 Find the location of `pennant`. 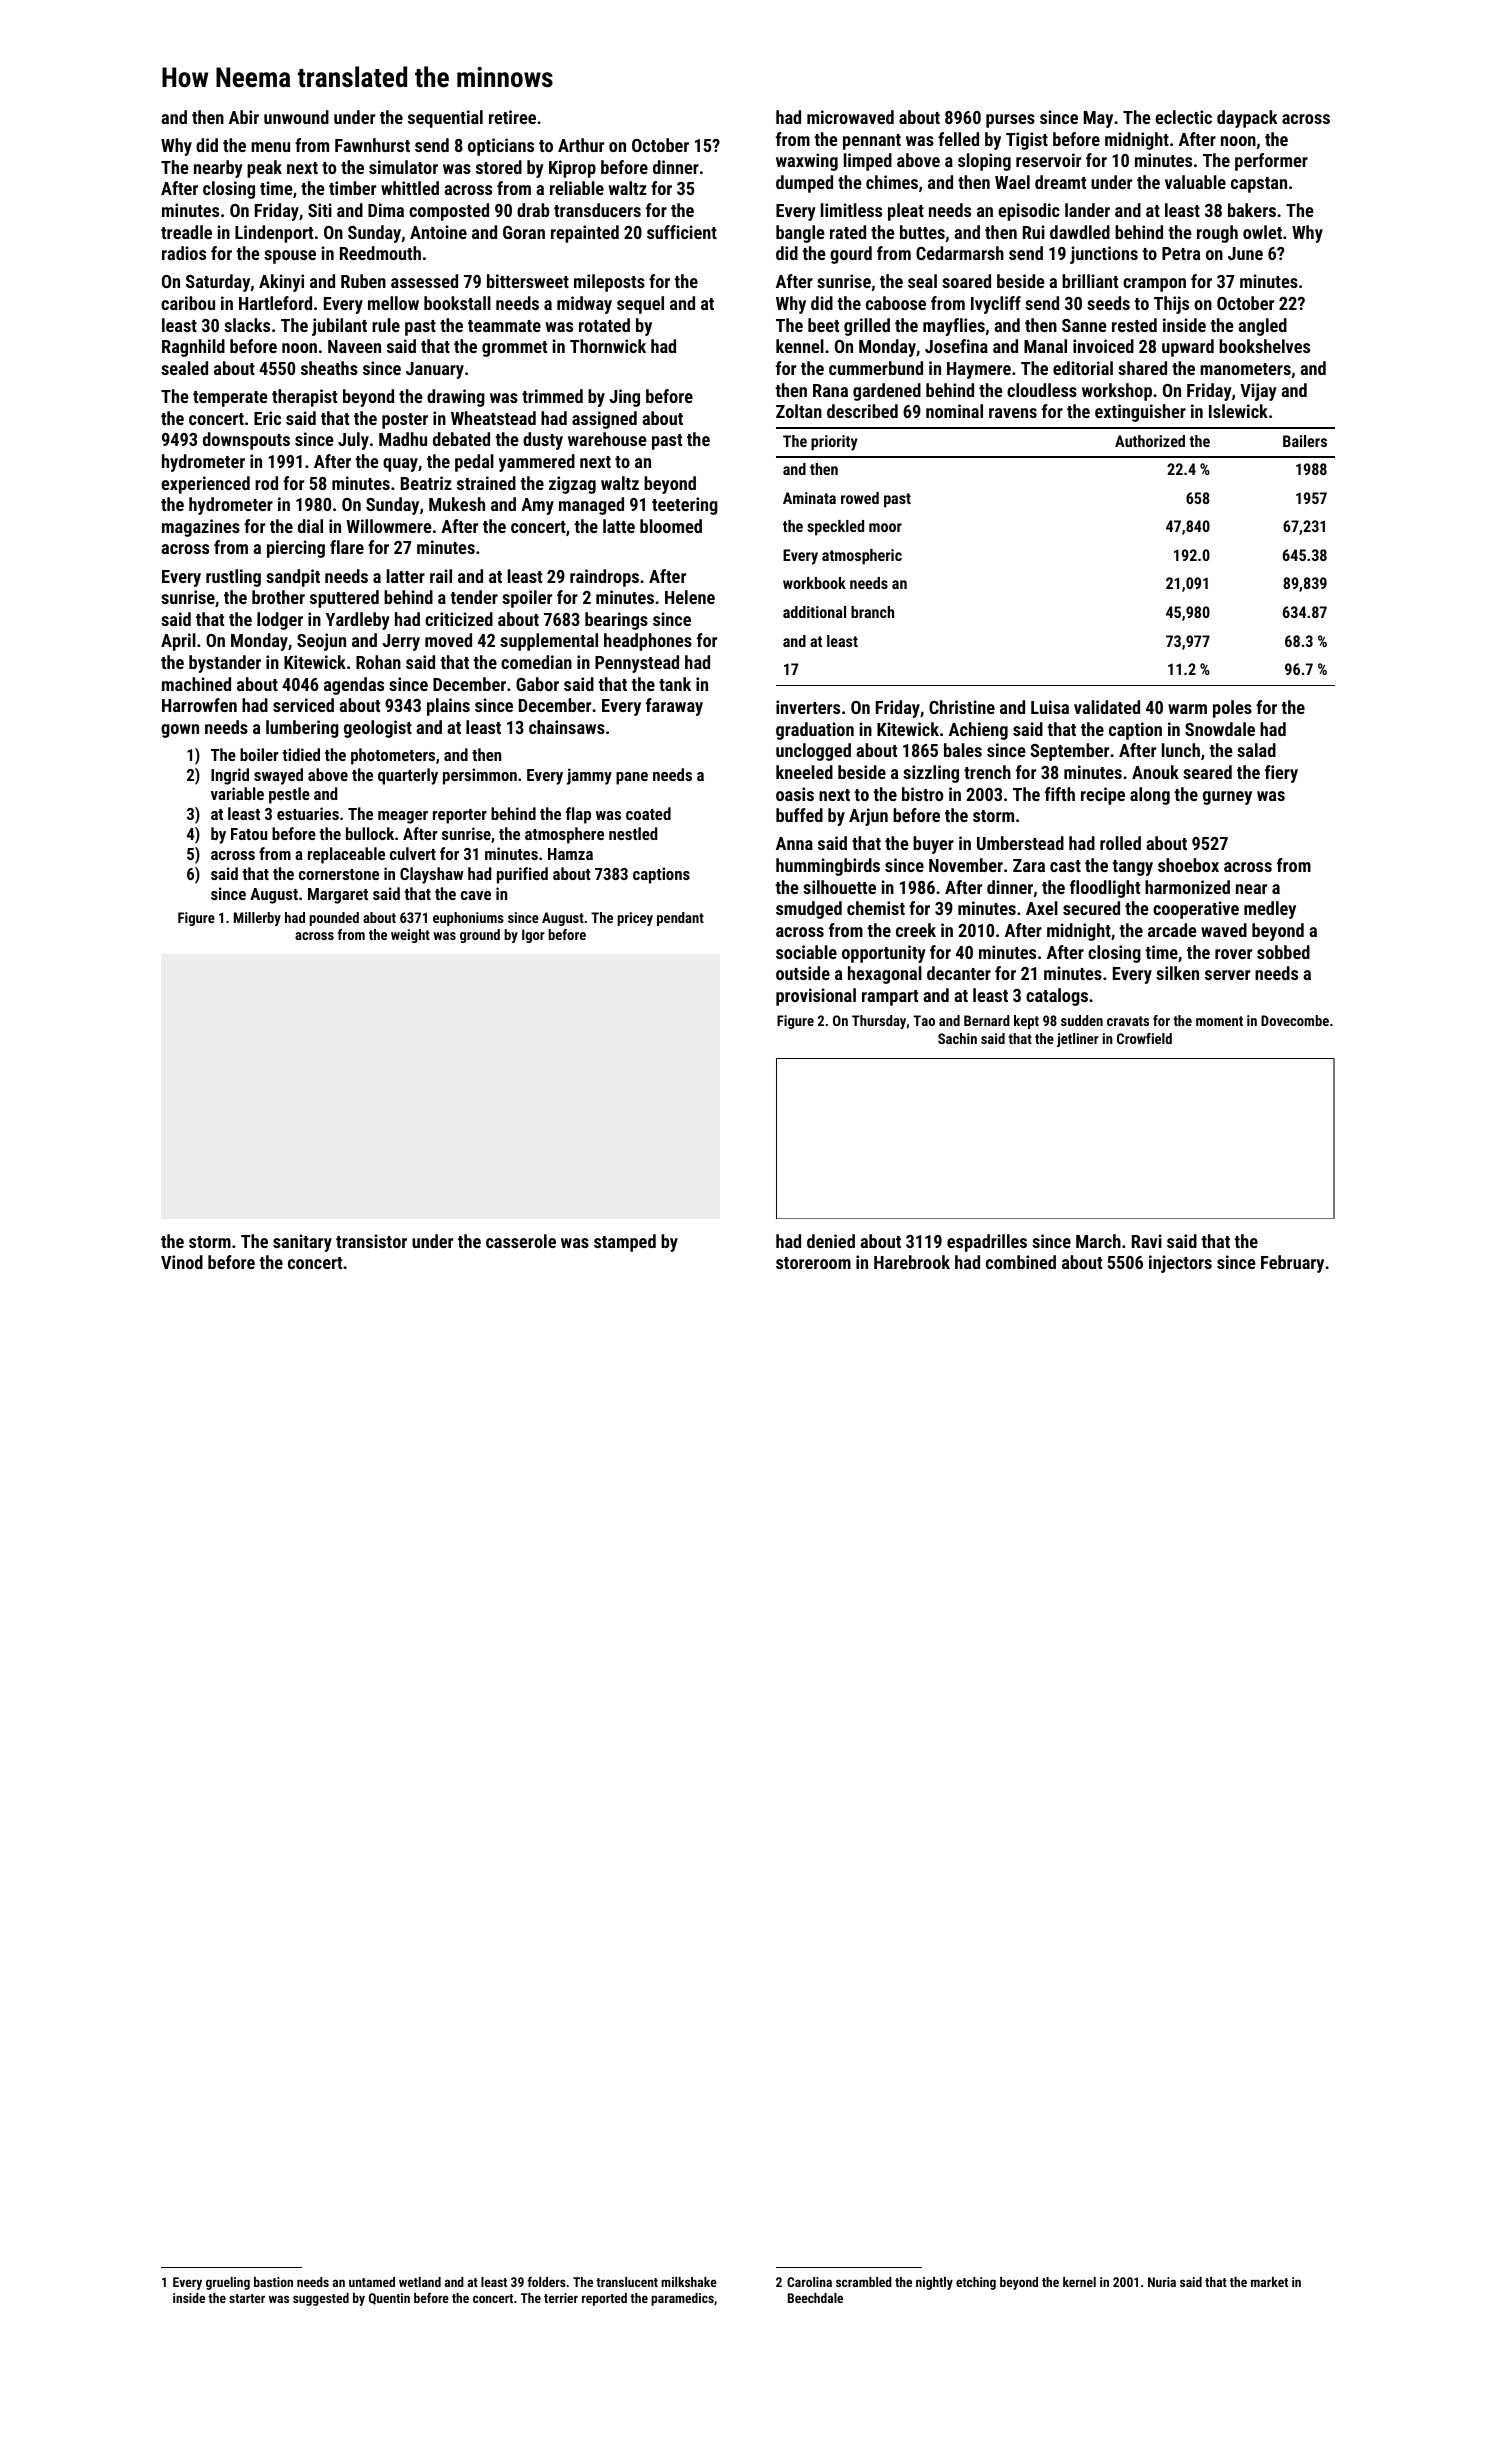

pennant is located at coordinates (872, 142).
